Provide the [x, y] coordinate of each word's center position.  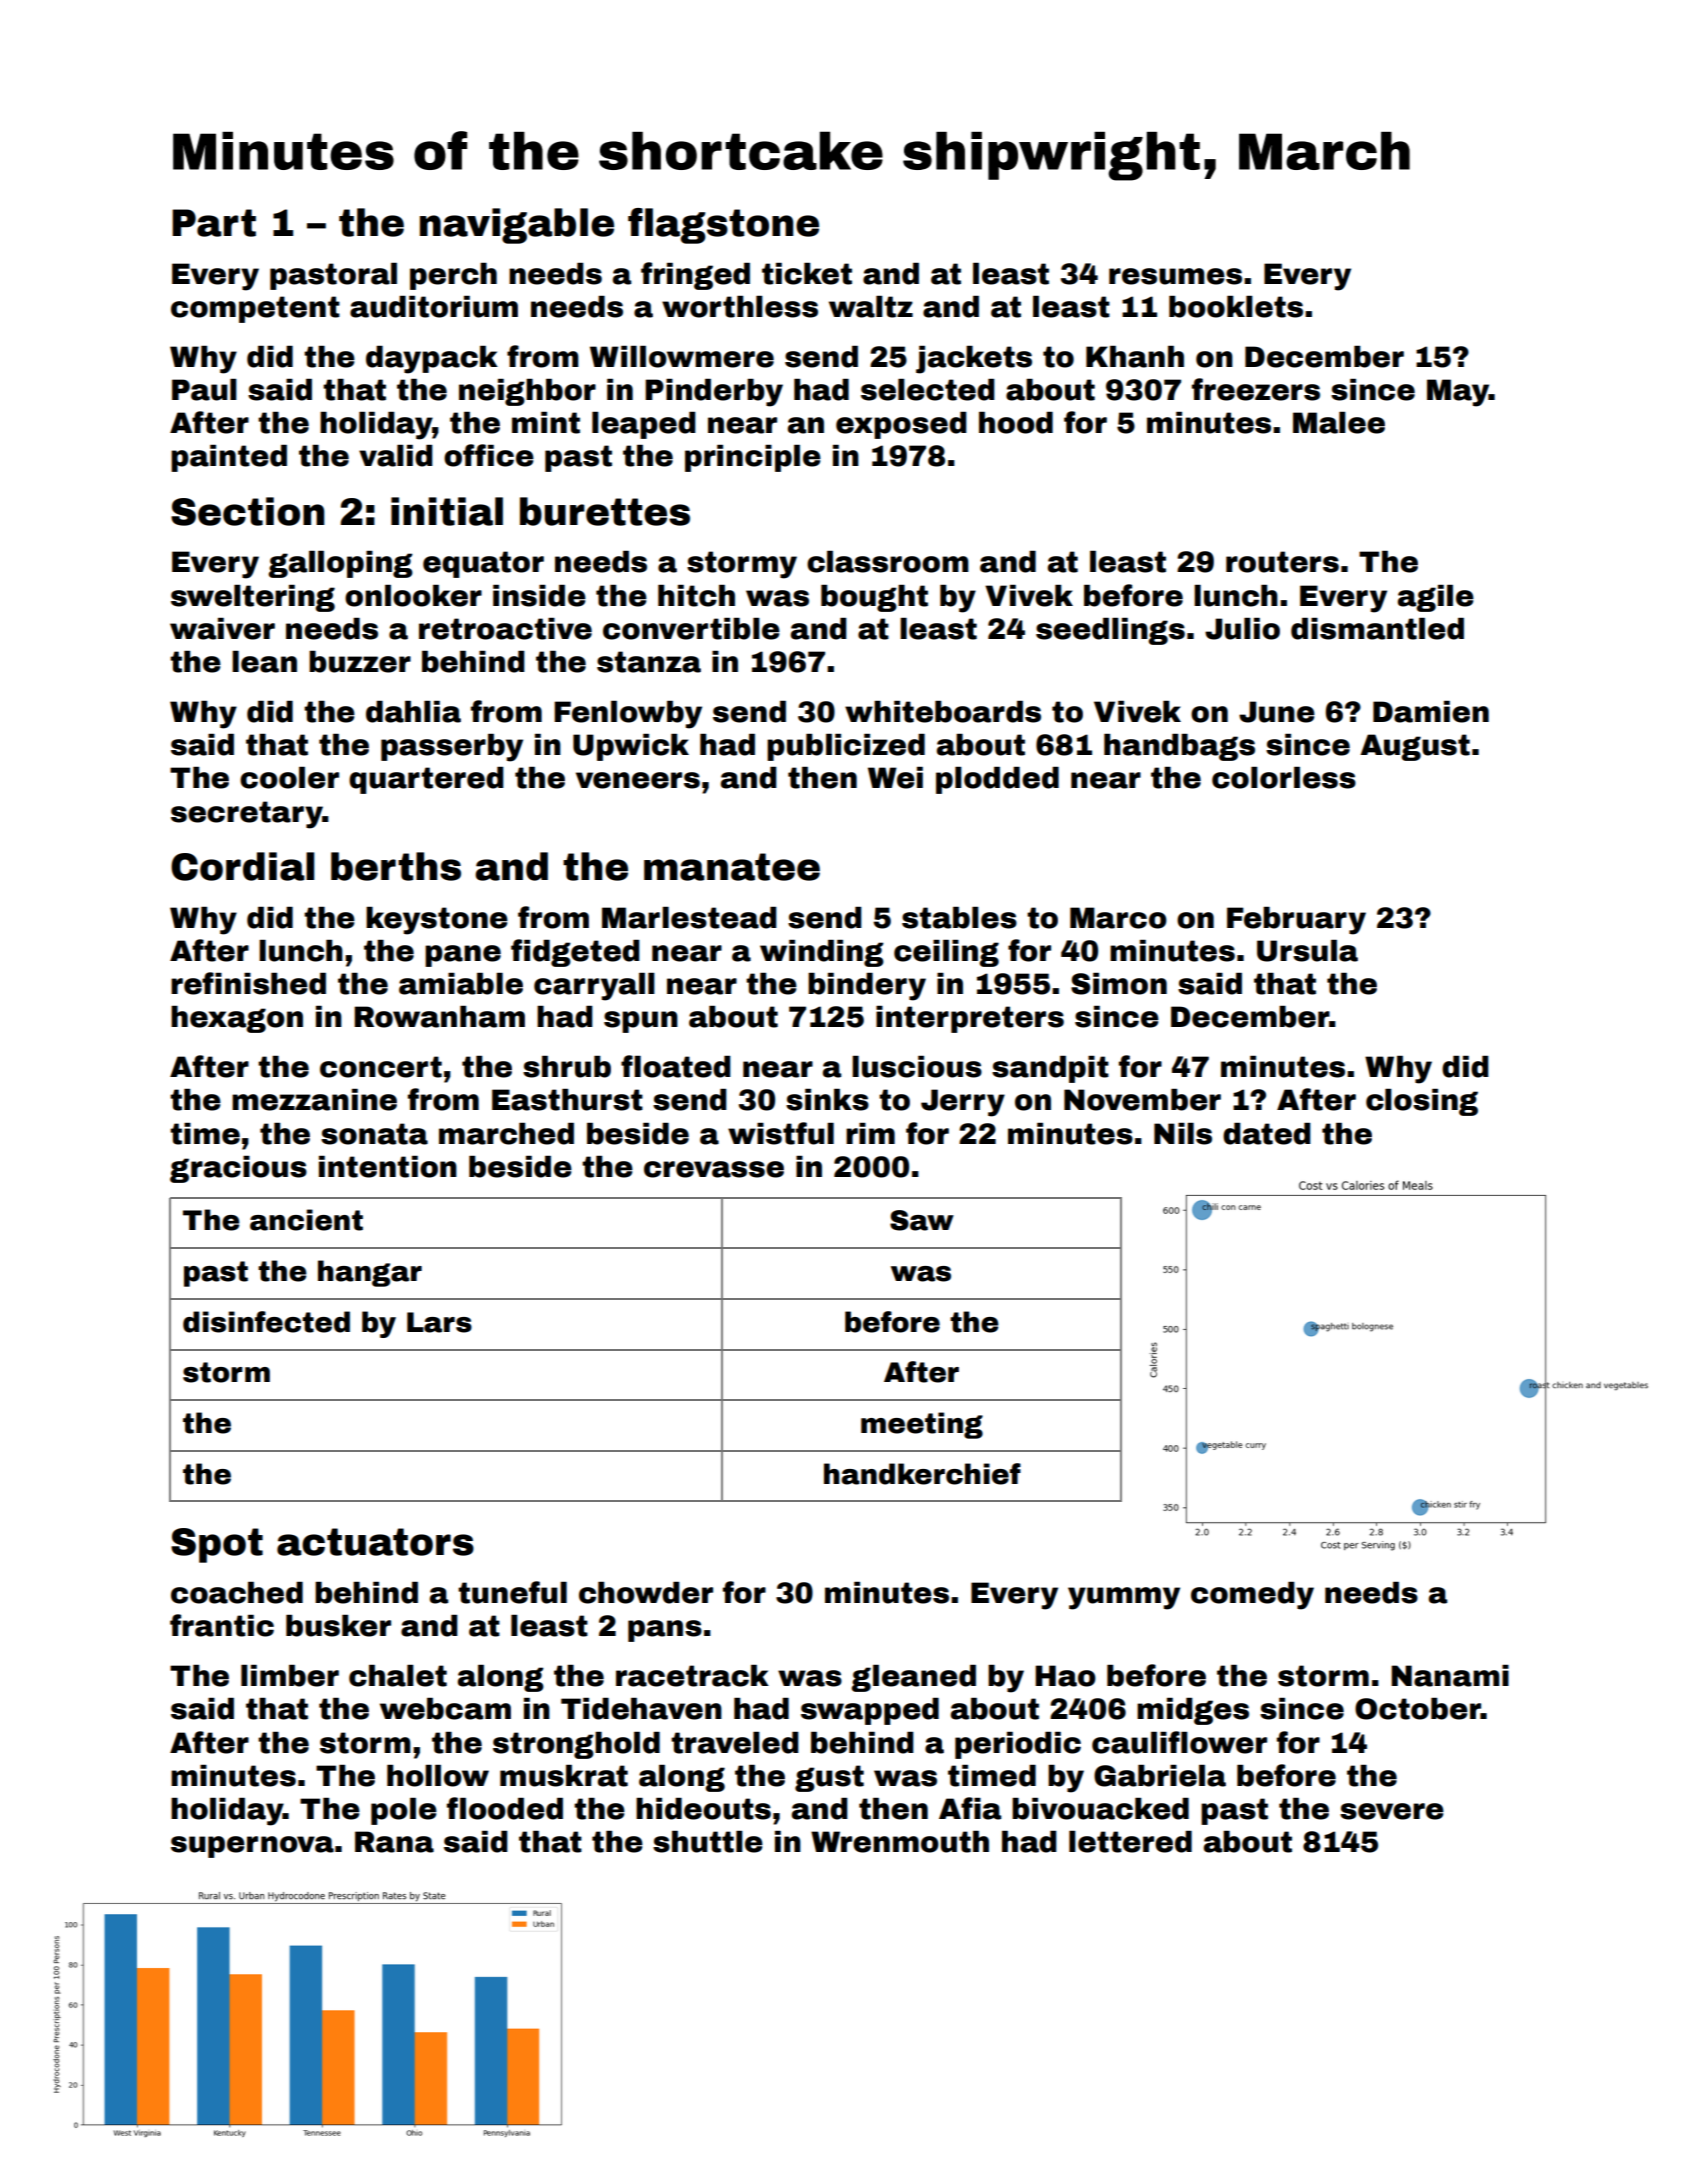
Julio [1242, 629]
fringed [695, 276]
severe [1392, 1811]
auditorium [434, 307]
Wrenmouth [900, 1842]
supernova [252, 1847]
